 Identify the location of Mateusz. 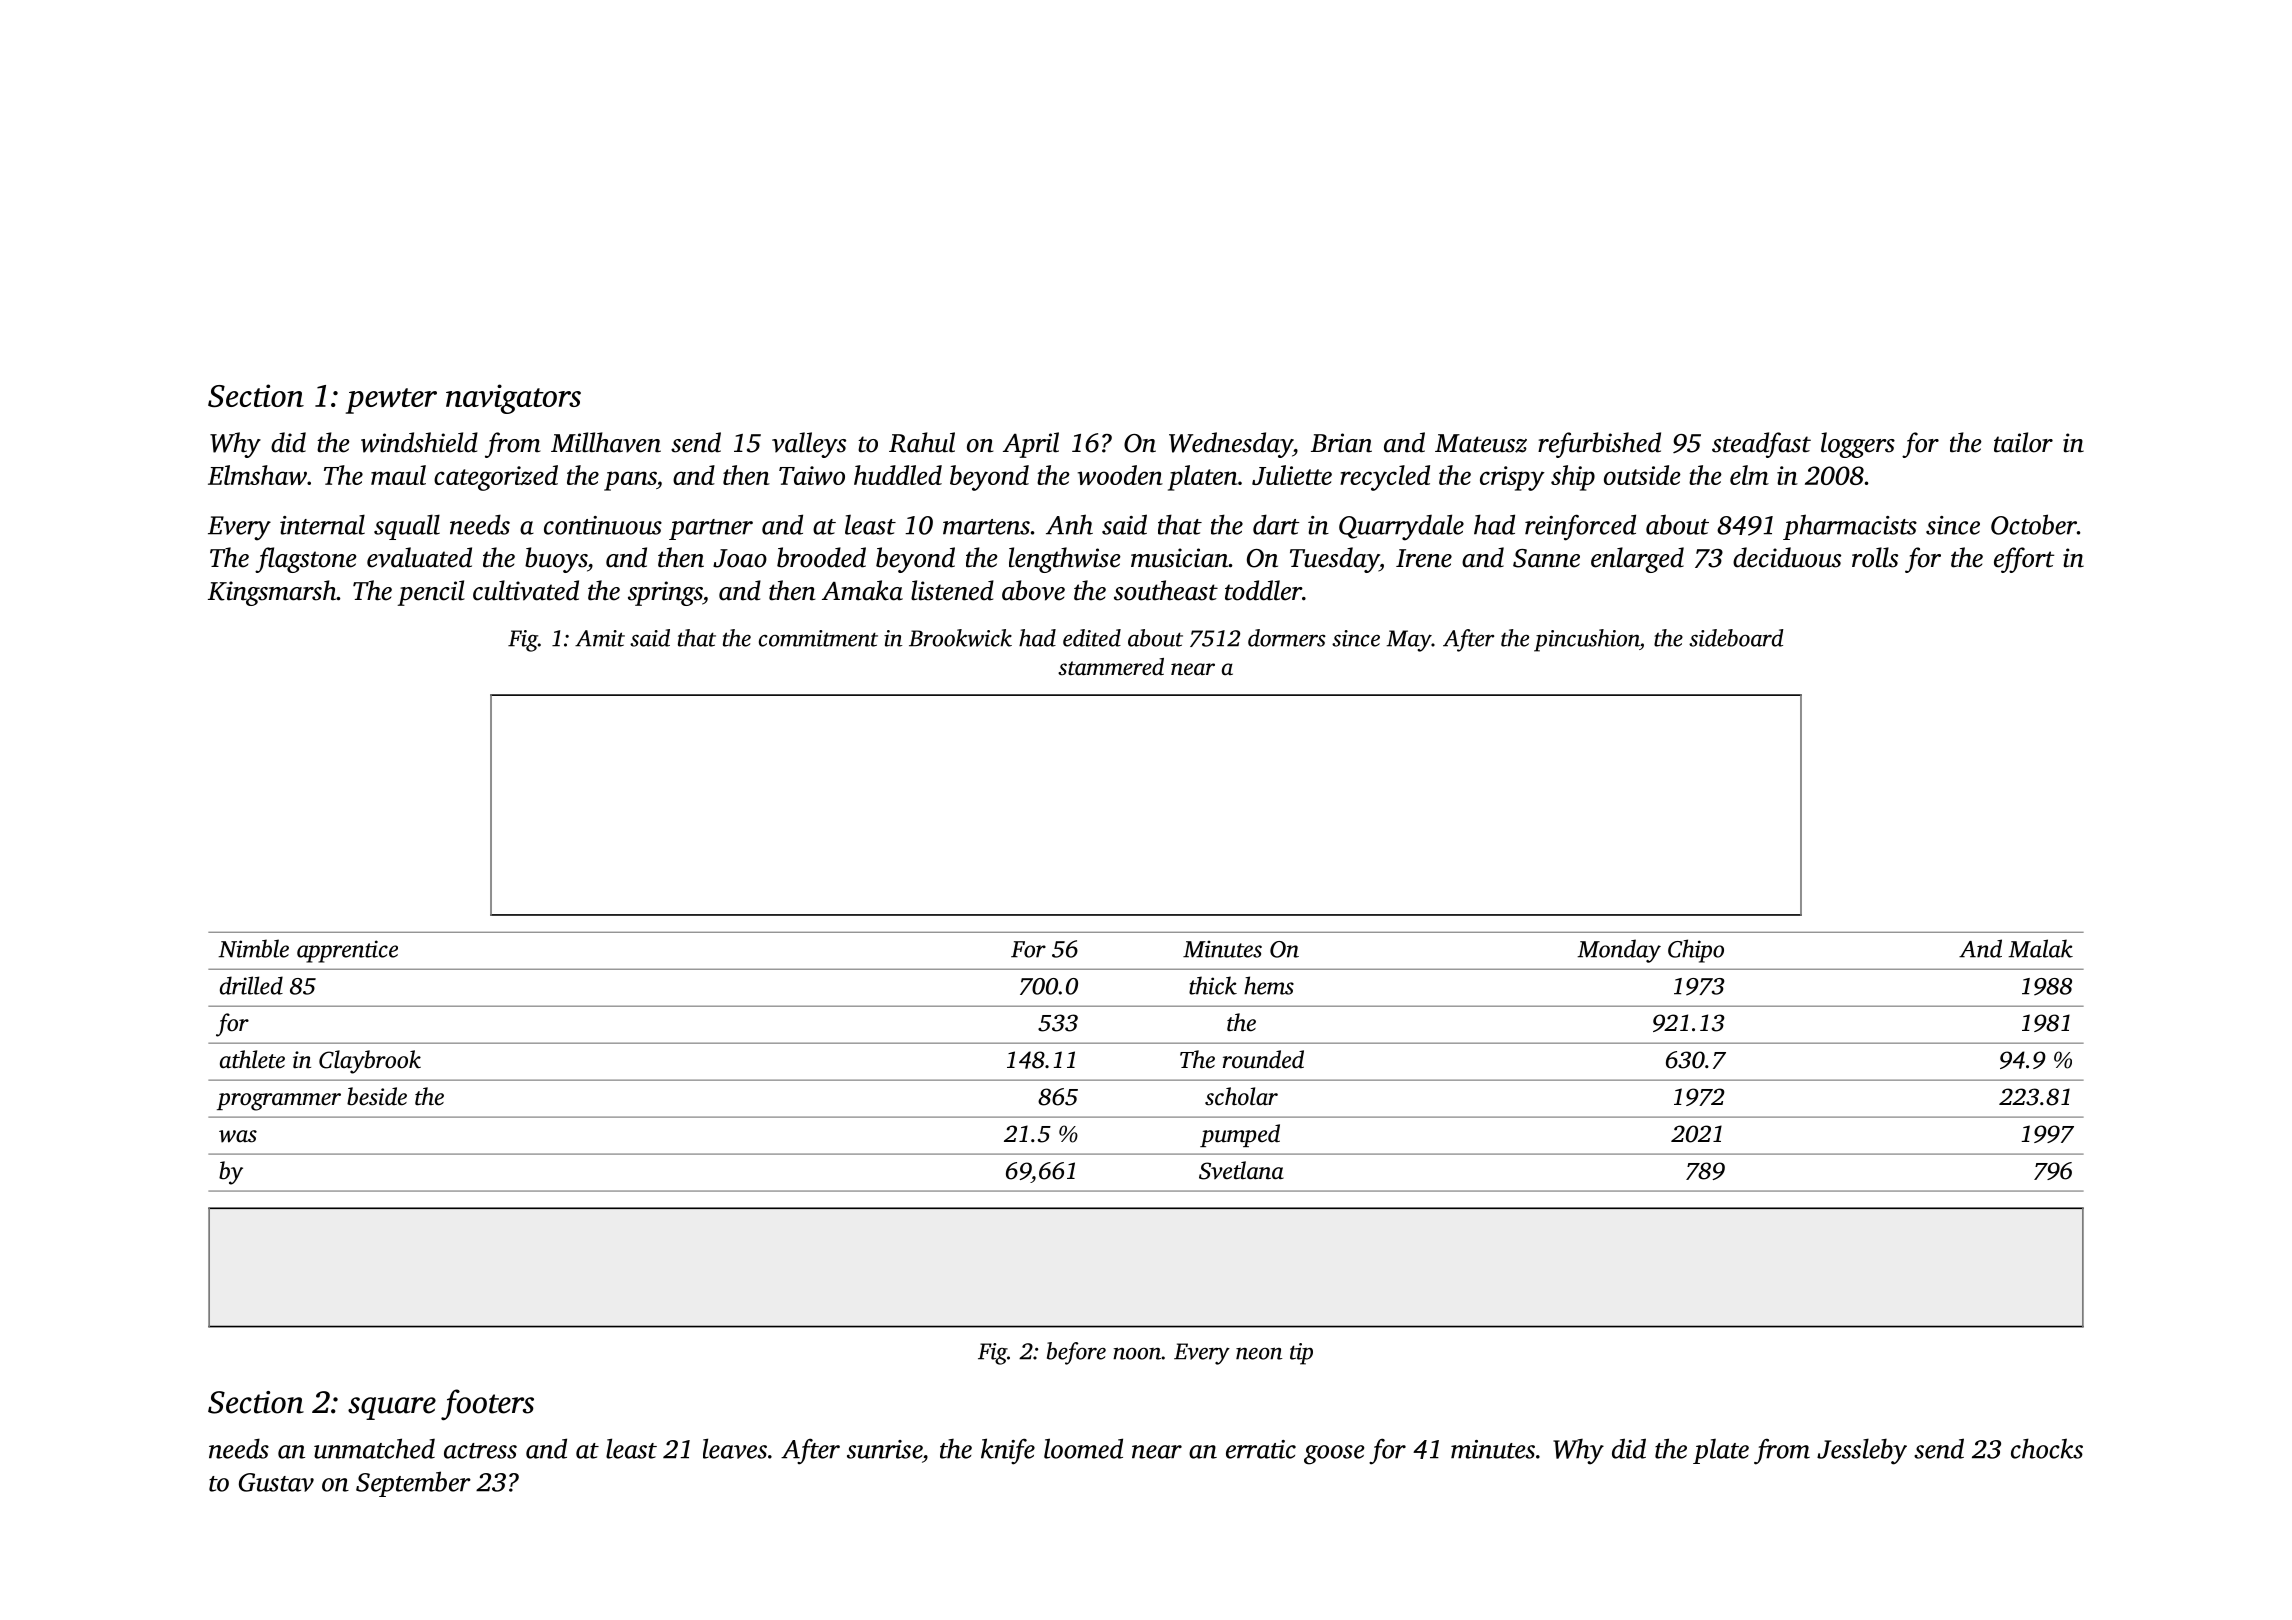
(1481, 443).
